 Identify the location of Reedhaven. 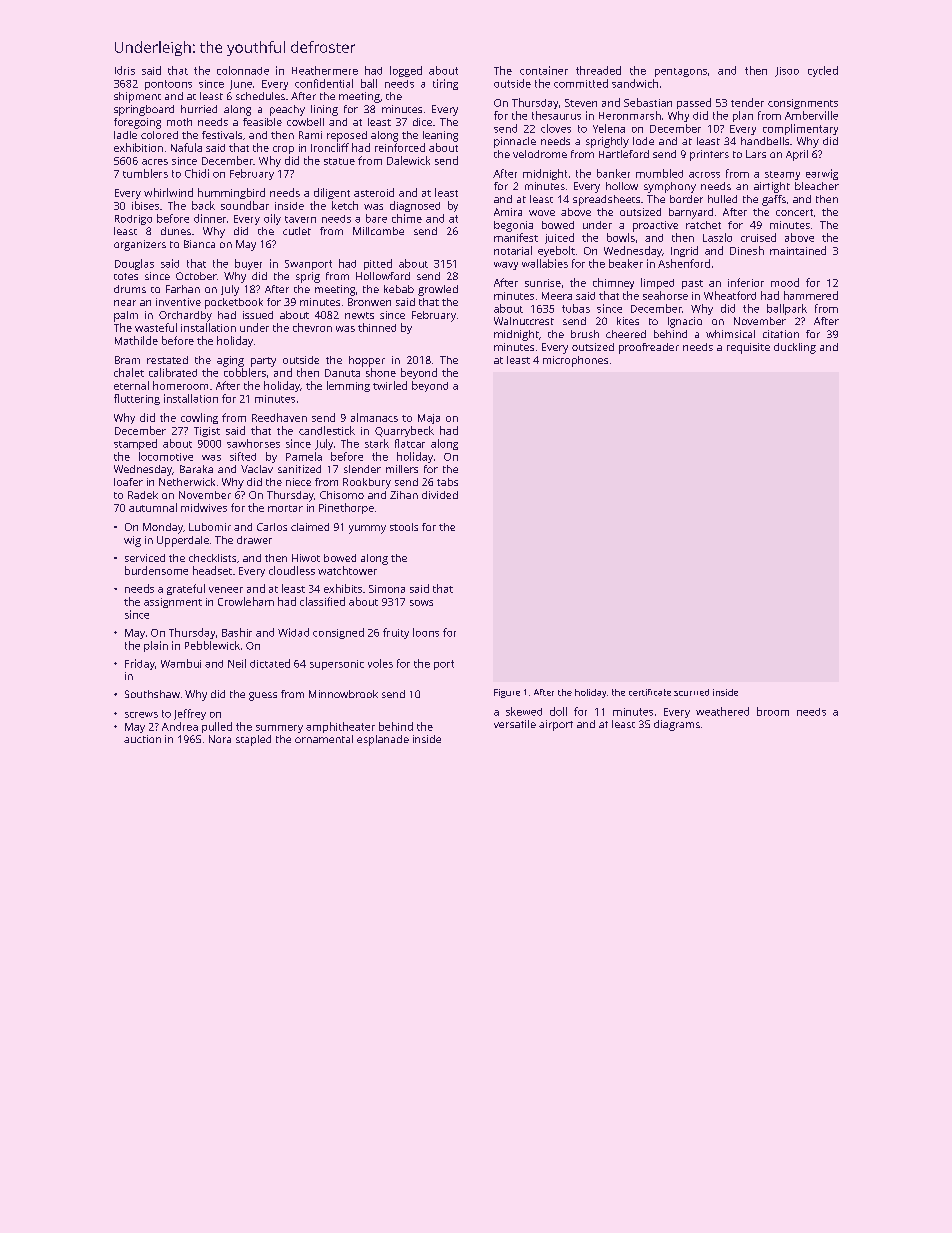
(279, 417).
